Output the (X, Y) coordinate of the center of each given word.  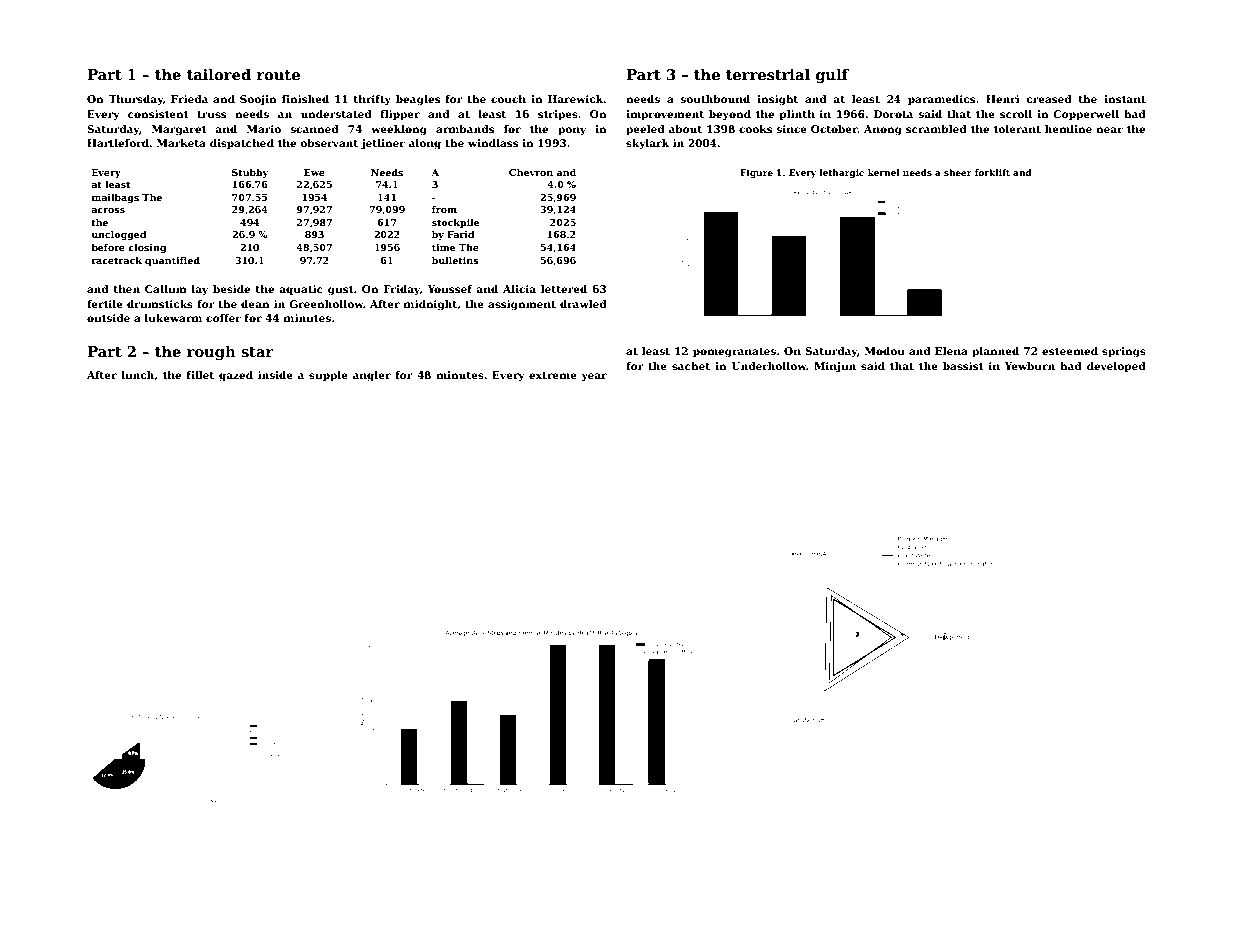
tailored (219, 74)
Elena (951, 351)
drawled (583, 304)
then (127, 289)
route (278, 75)
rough (211, 352)
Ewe (314, 172)
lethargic (842, 173)
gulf (832, 75)
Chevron (531, 172)
